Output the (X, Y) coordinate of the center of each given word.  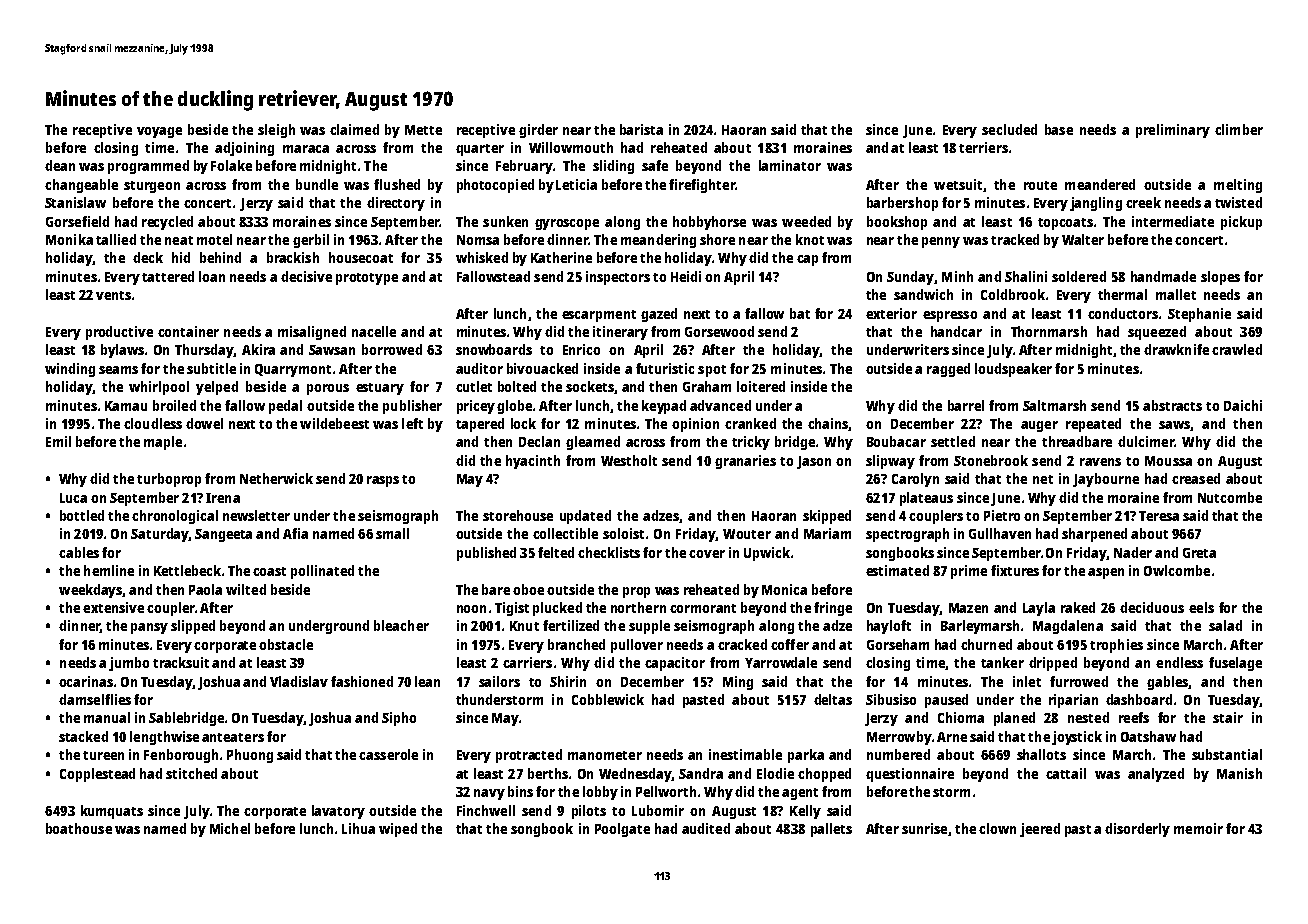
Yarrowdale (781, 662)
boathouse (79, 828)
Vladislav (299, 681)
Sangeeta (223, 535)
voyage (159, 132)
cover (707, 554)
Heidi (686, 276)
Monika (69, 239)
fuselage (1235, 664)
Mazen (968, 608)
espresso (950, 316)
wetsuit (958, 184)
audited (706, 828)
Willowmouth (571, 147)
